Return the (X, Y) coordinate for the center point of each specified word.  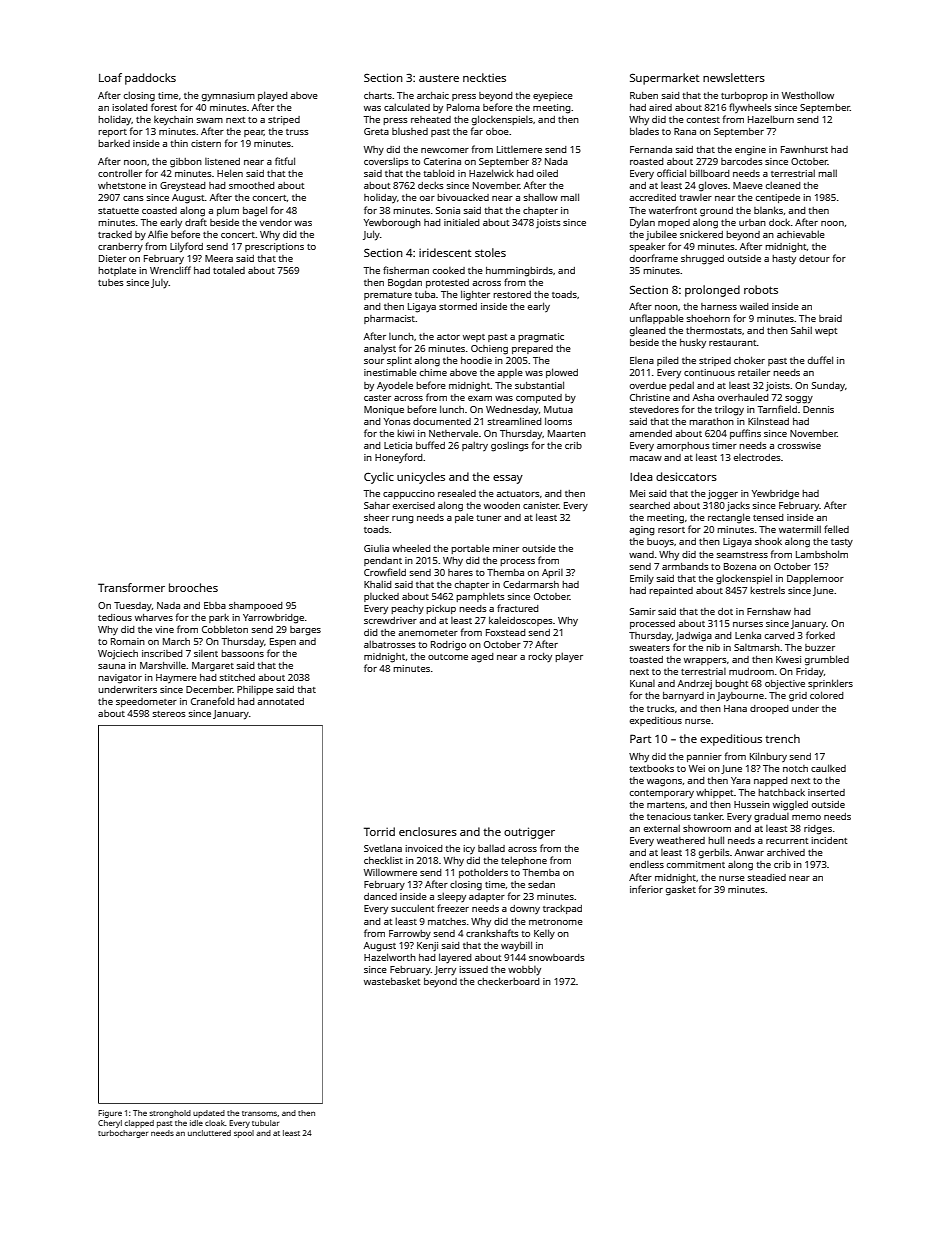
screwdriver (390, 620)
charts (378, 95)
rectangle (729, 518)
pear (254, 133)
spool (244, 1134)
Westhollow (808, 95)
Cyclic (379, 478)
